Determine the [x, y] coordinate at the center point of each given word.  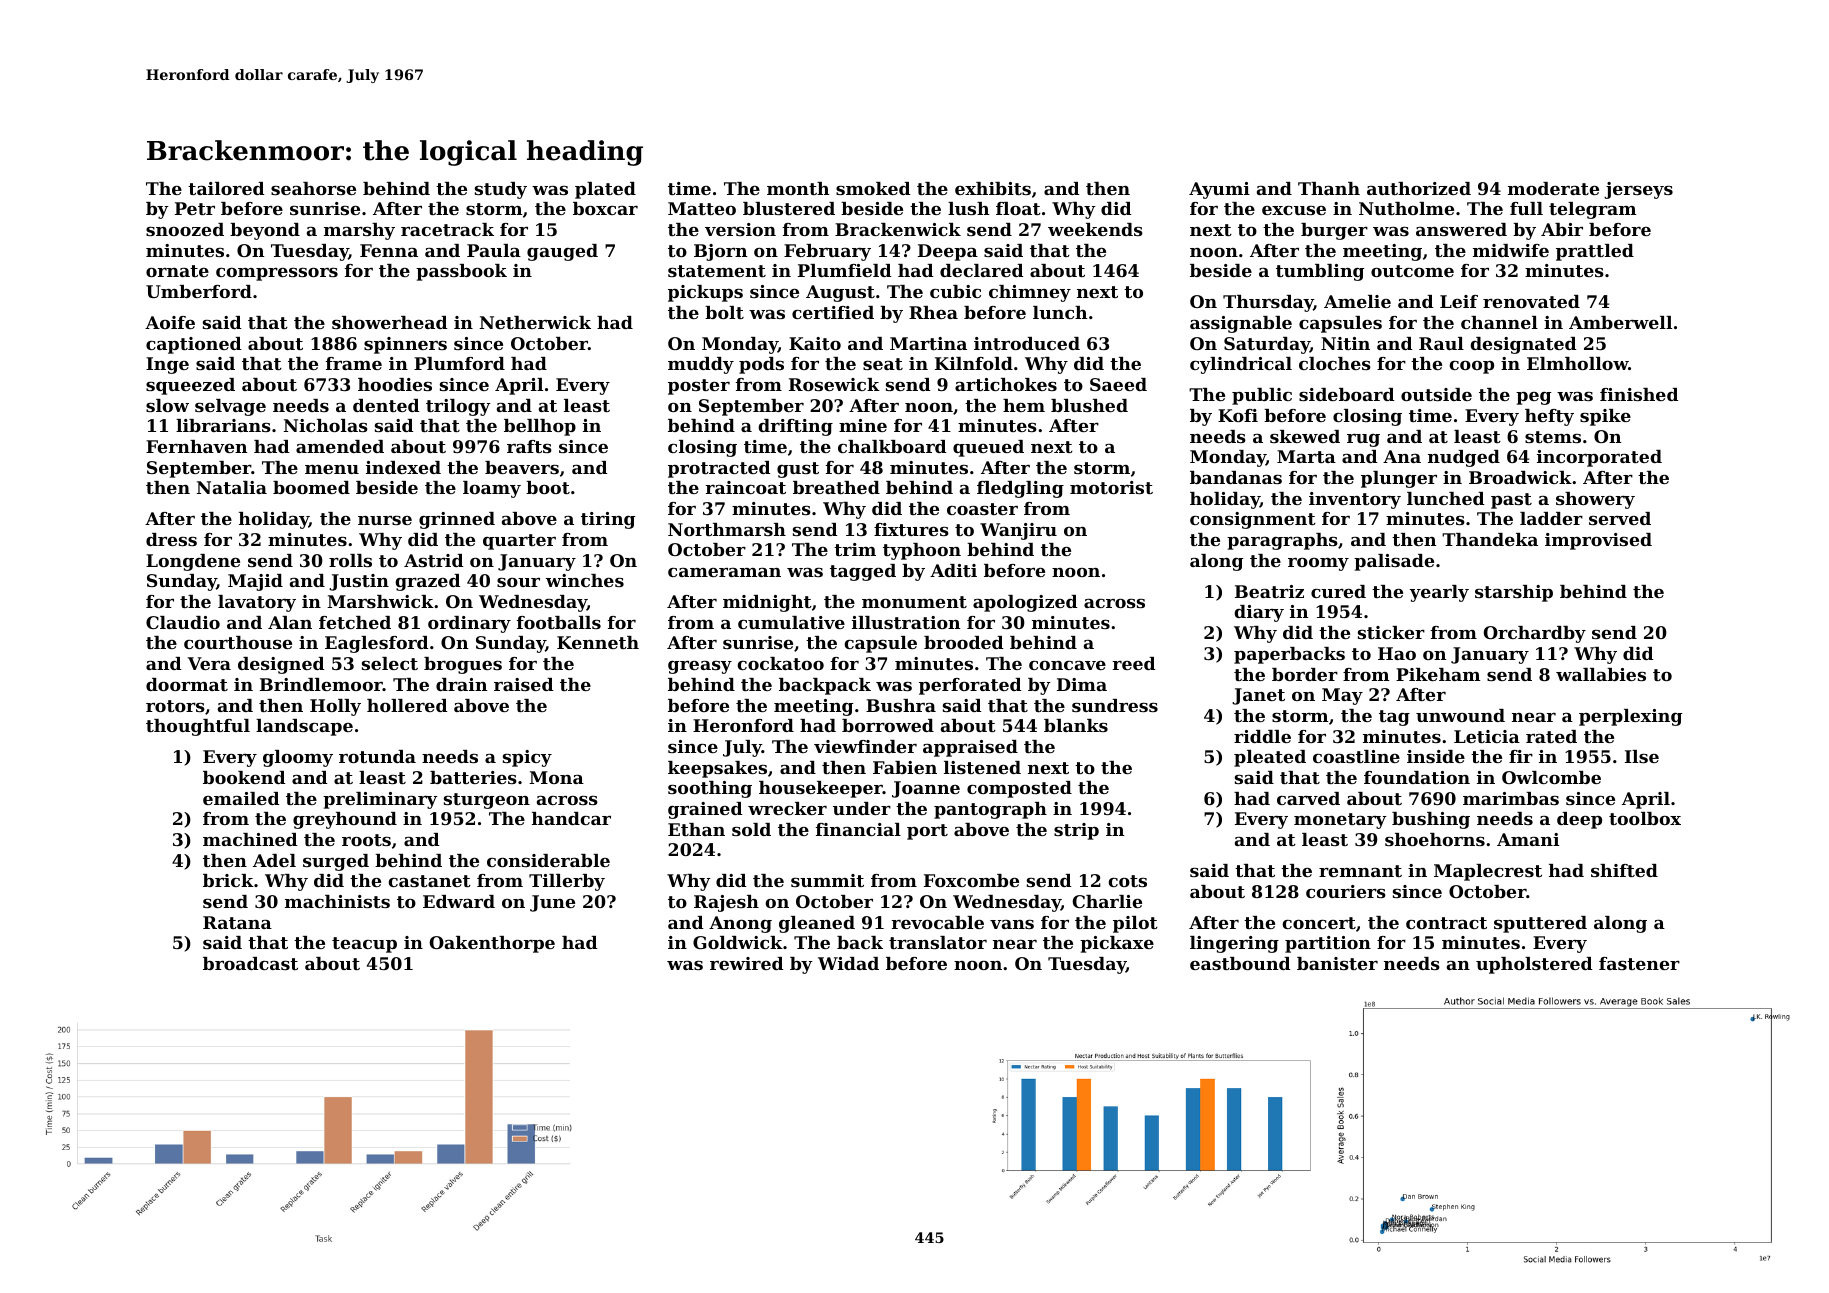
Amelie [1357, 301]
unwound [1460, 715]
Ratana [237, 922]
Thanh [1329, 188]
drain [461, 684]
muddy [701, 365]
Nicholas [326, 425]
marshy [359, 231]
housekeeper [821, 789]
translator [938, 942]
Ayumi [1219, 190]
